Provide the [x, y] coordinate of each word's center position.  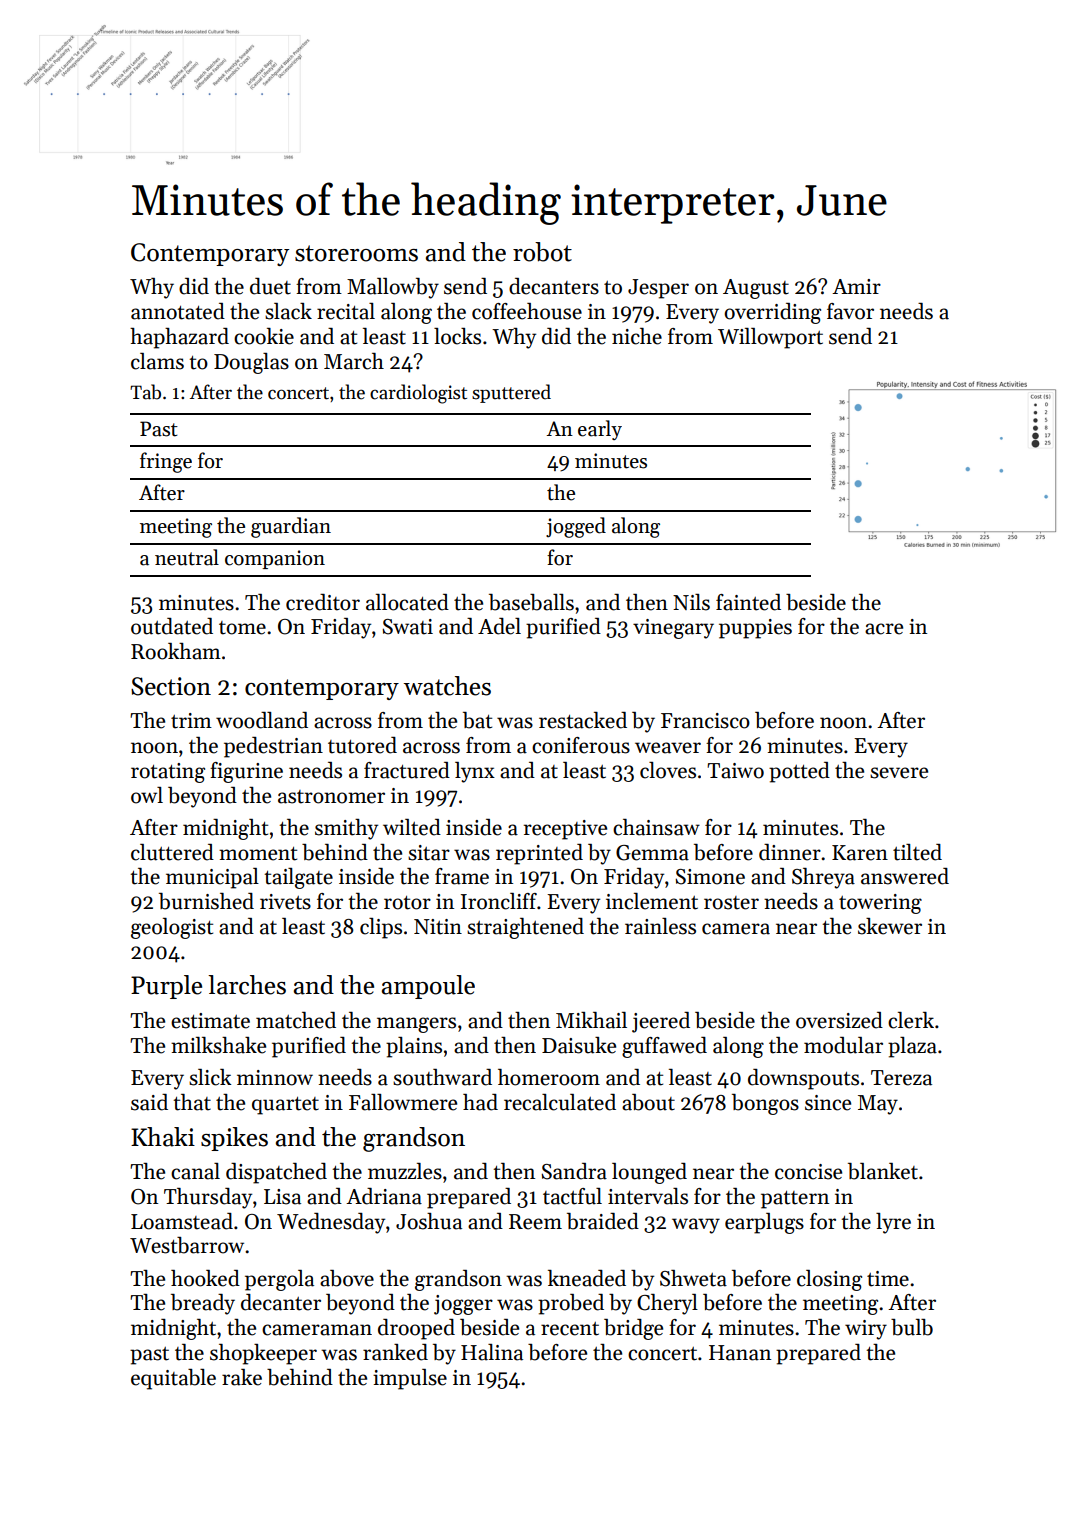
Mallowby [393, 288]
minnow [275, 1078]
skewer [890, 926]
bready [203, 1304]
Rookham [176, 651]
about [648, 1102]
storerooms [356, 253]
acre [884, 629]
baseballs [531, 602]
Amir [856, 286]
